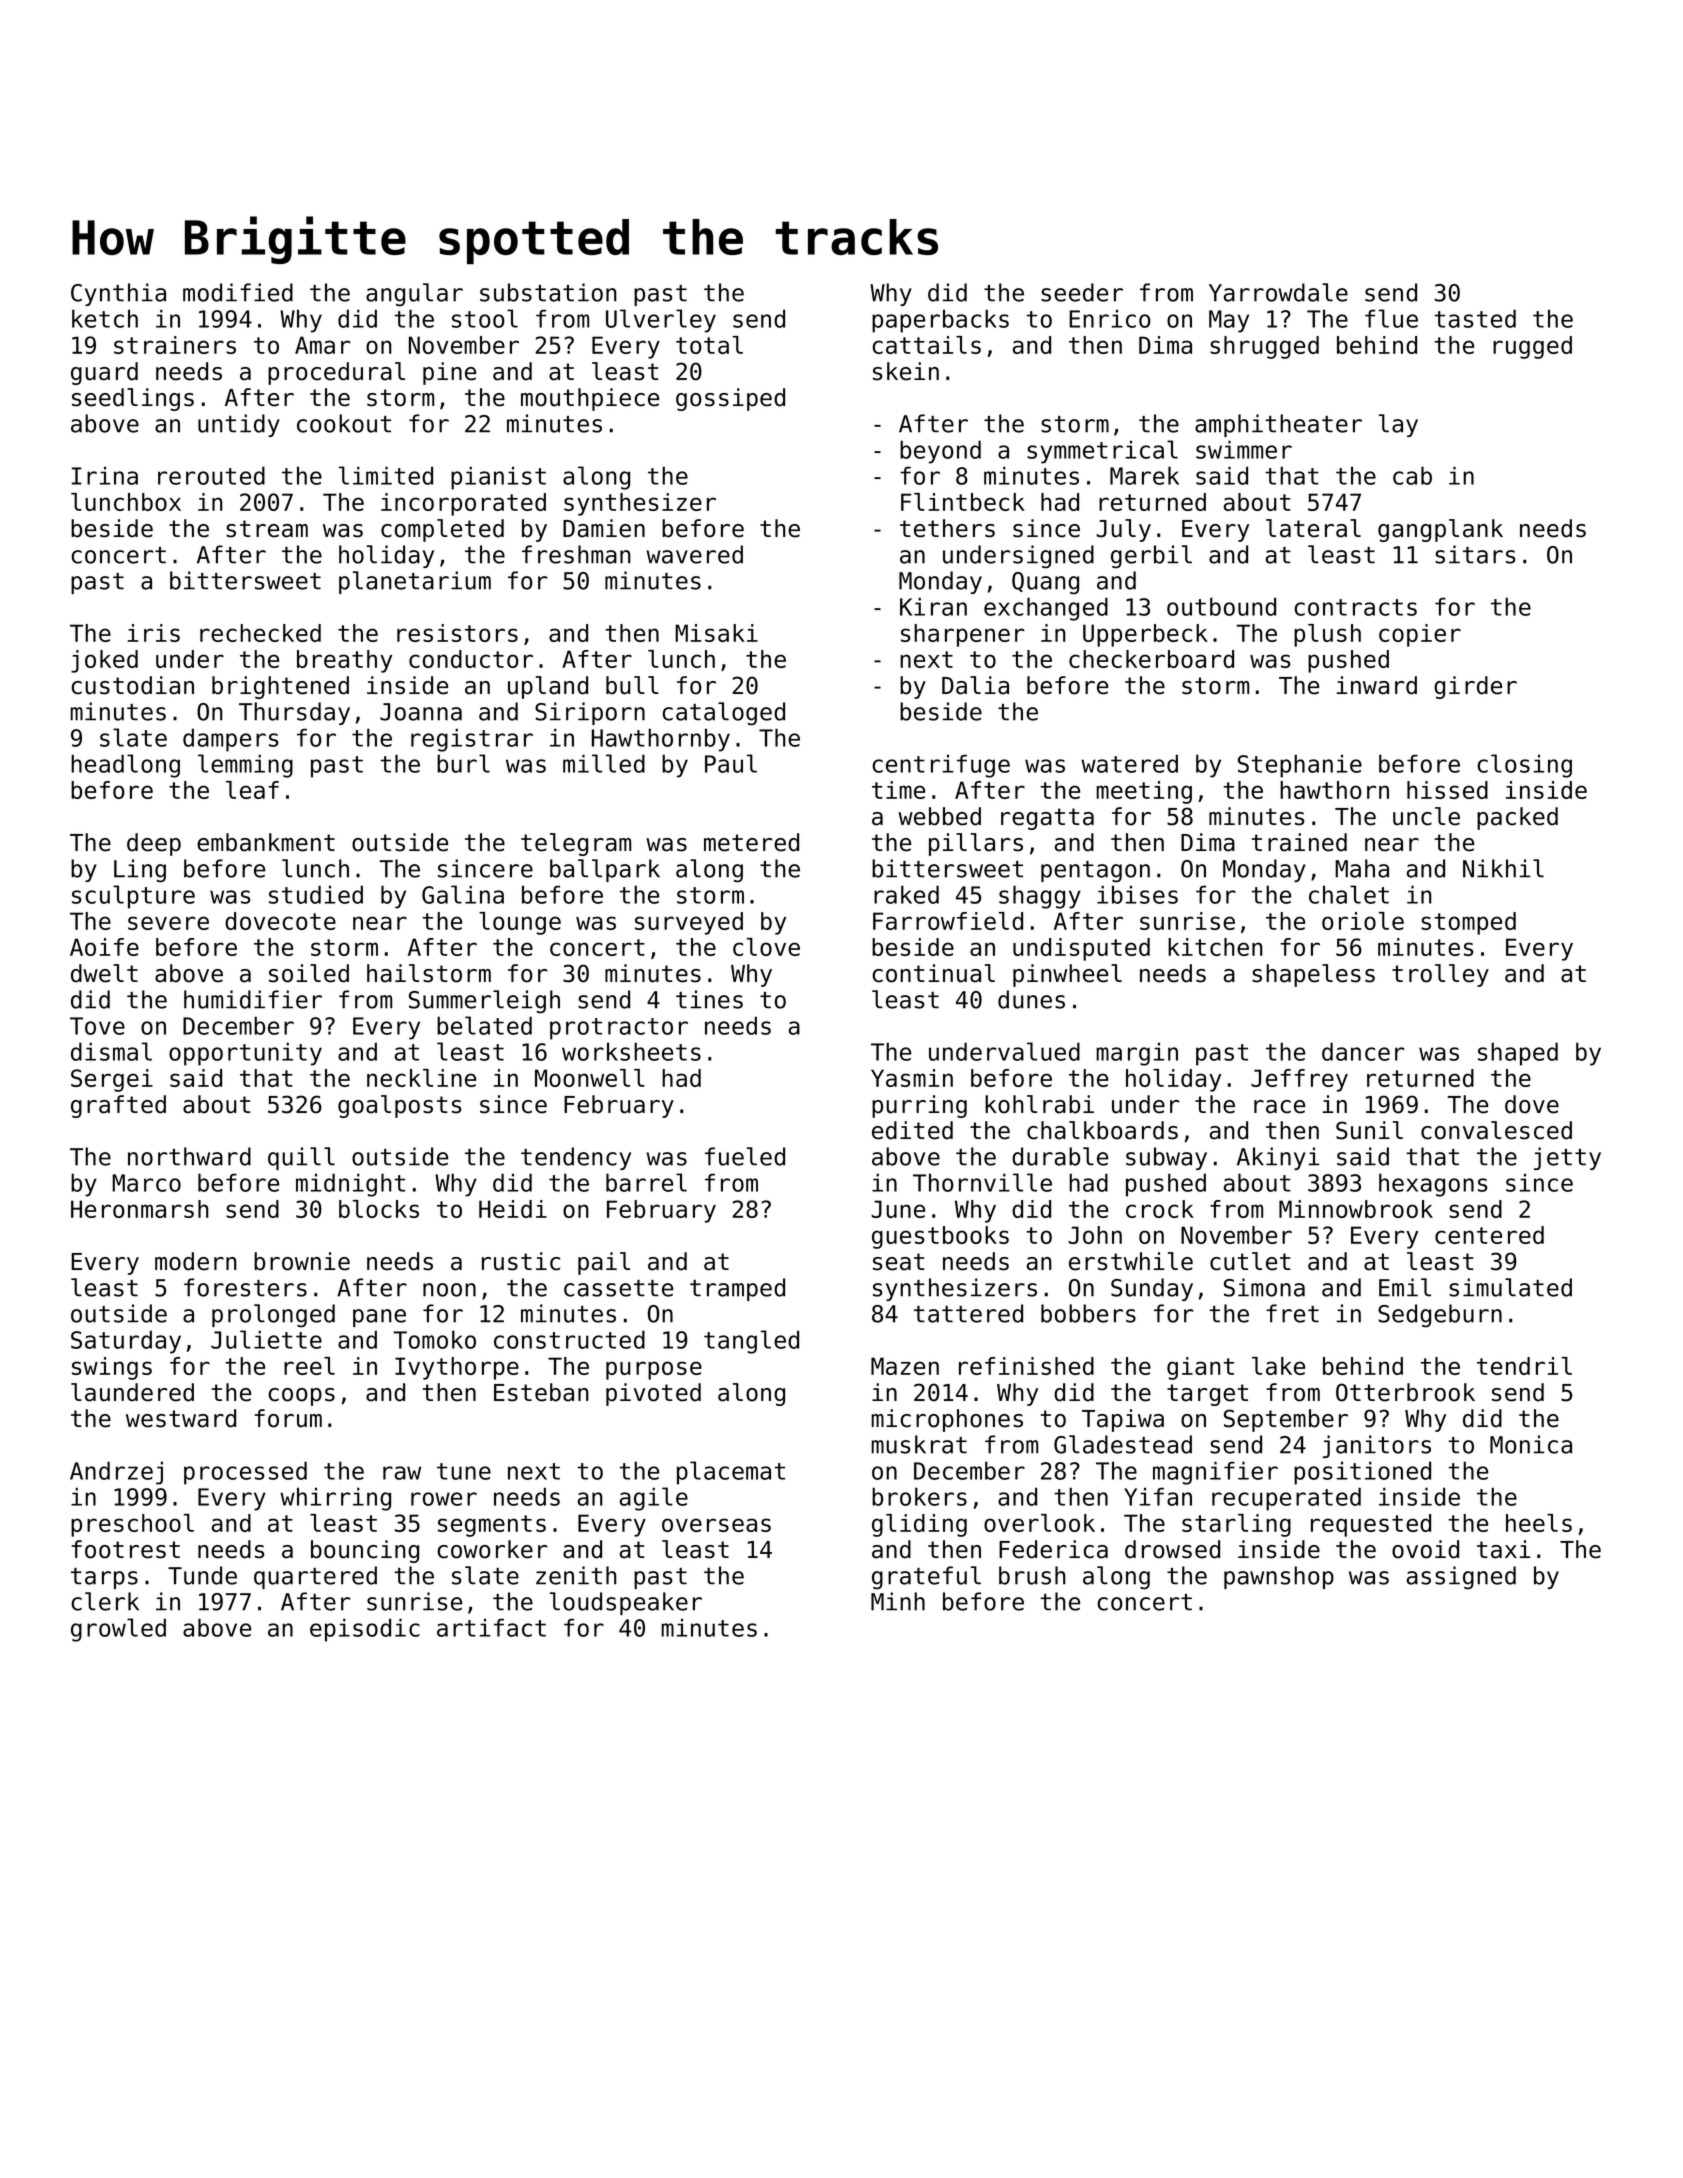  I want to click on flue, so click(1391, 318).
